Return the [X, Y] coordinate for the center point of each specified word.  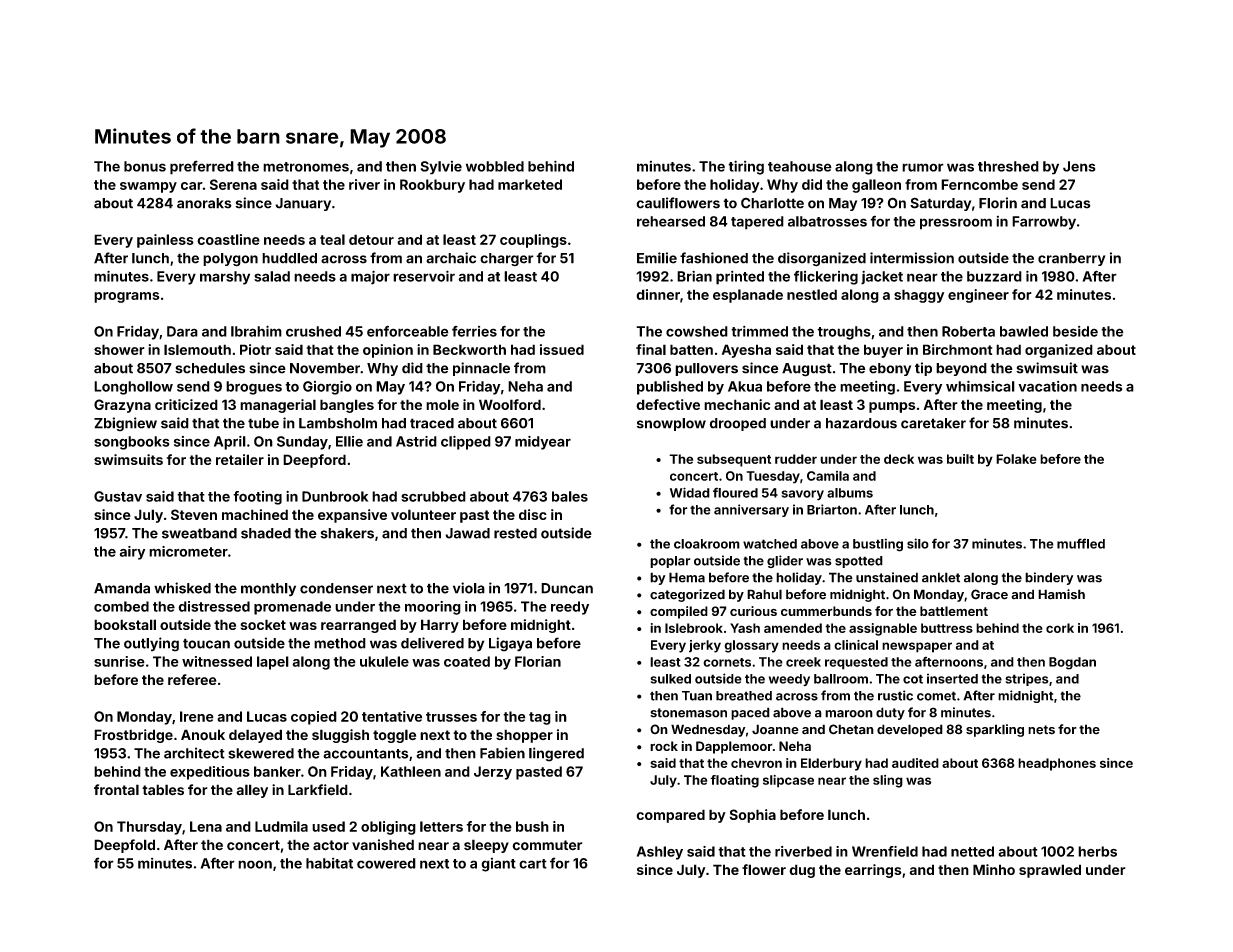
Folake [1016, 459]
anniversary [751, 510]
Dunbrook [335, 496]
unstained [887, 577]
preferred [202, 167]
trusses [451, 717]
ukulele [384, 661]
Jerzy [493, 773]
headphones [1057, 764]
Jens [1079, 166]
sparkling [995, 730]
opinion [388, 351]
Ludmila [281, 826]
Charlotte [772, 203]
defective [668, 404]
